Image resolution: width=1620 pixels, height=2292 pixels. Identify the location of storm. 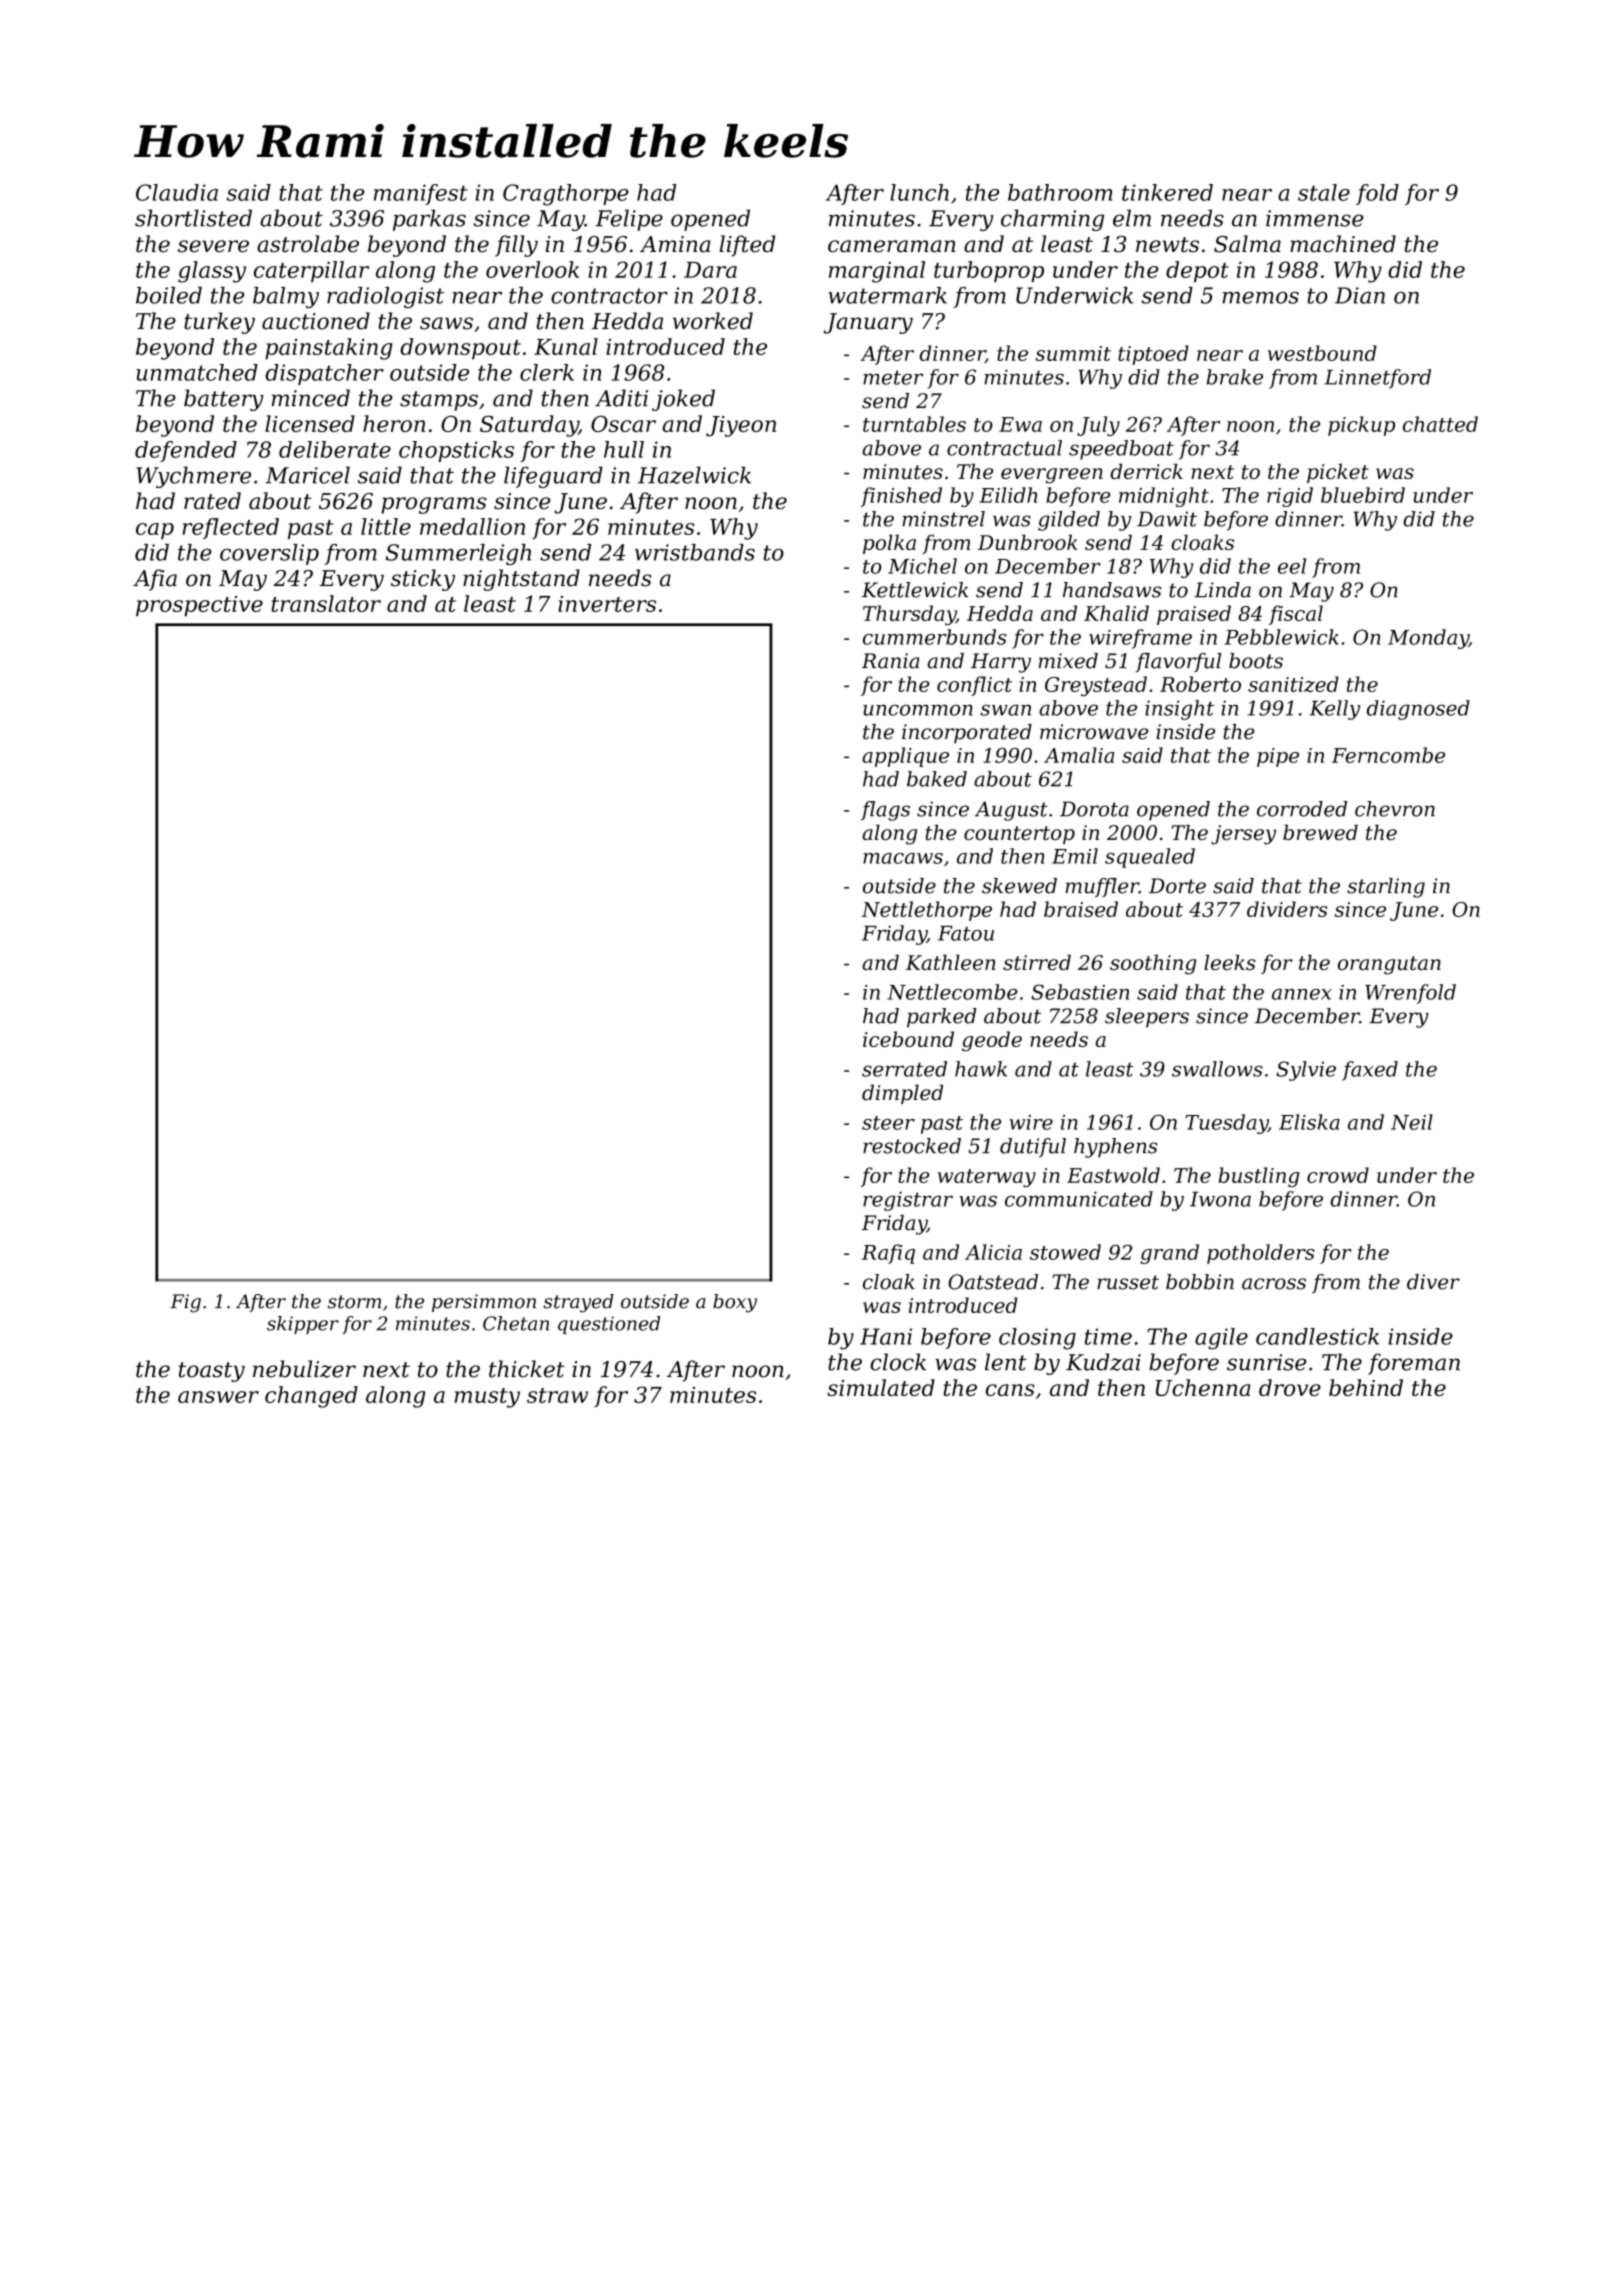
(354, 1302).
